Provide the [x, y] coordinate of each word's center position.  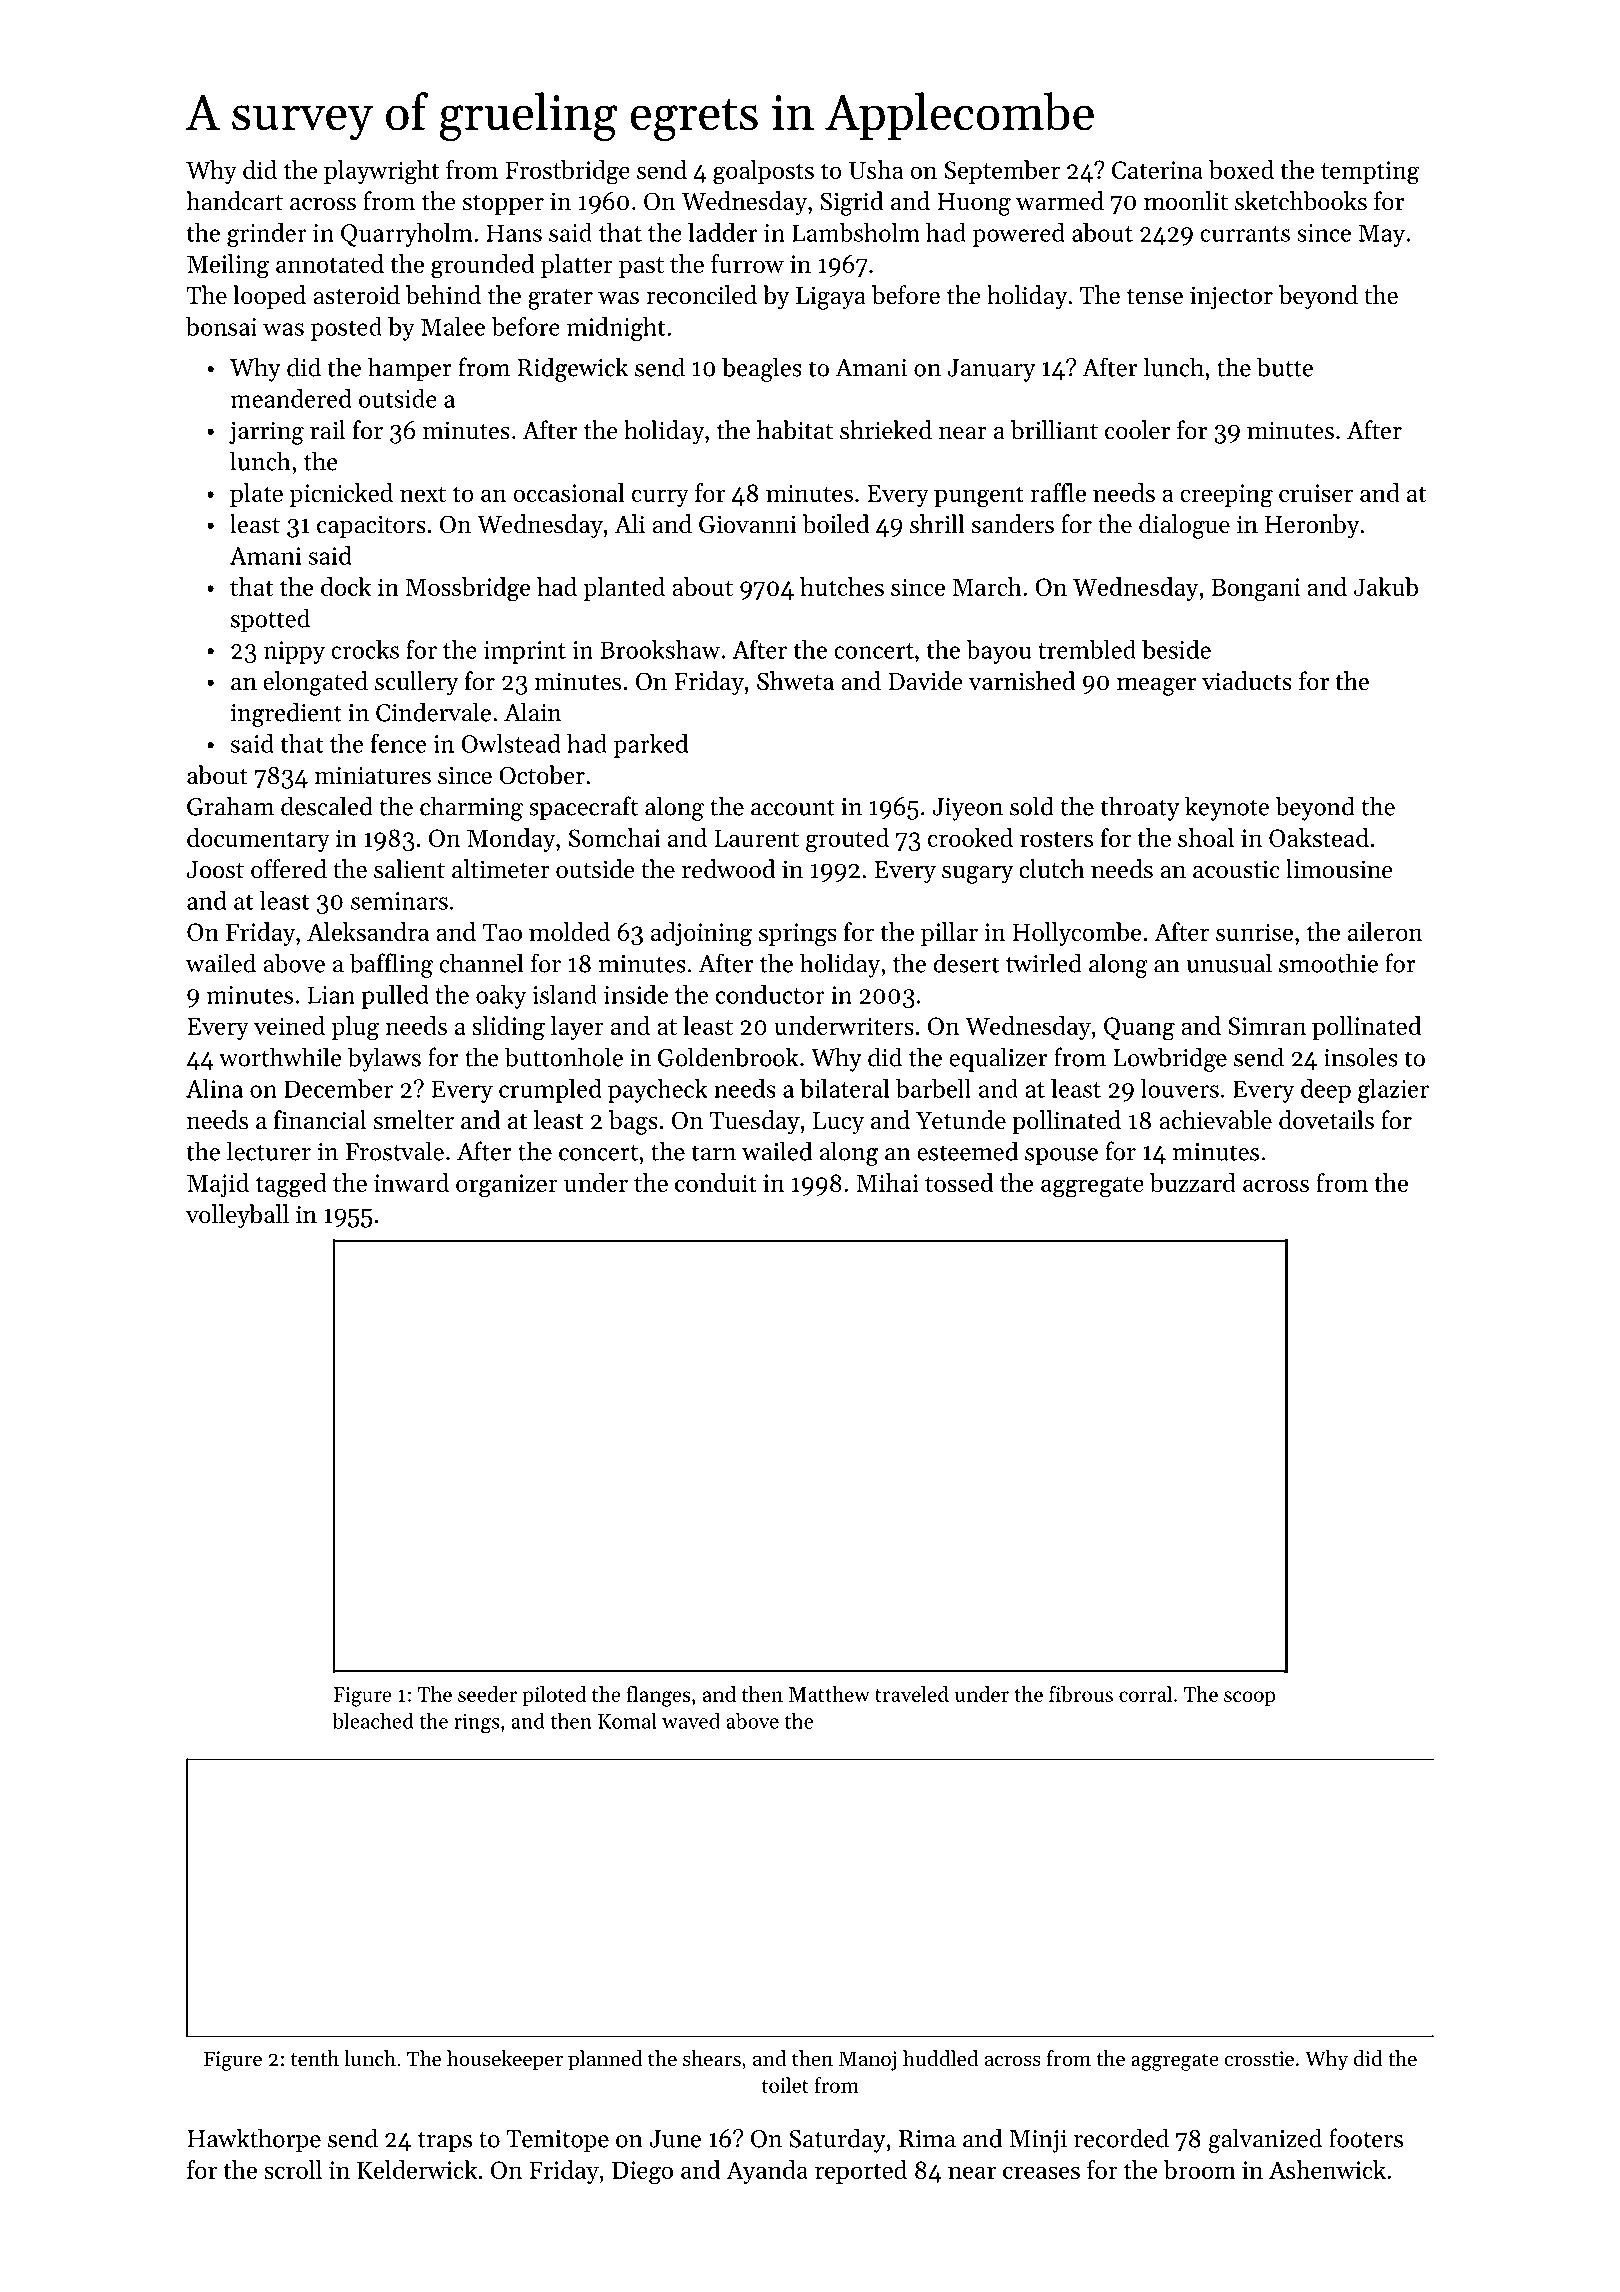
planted [624, 589]
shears [712, 2058]
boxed [1241, 169]
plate [256, 495]
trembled [1087, 649]
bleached [373, 1720]
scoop [1249, 1698]
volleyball [237, 1216]
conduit [716, 1182]
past [641, 267]
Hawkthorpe [254, 2140]
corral [1145, 1694]
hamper [410, 369]
